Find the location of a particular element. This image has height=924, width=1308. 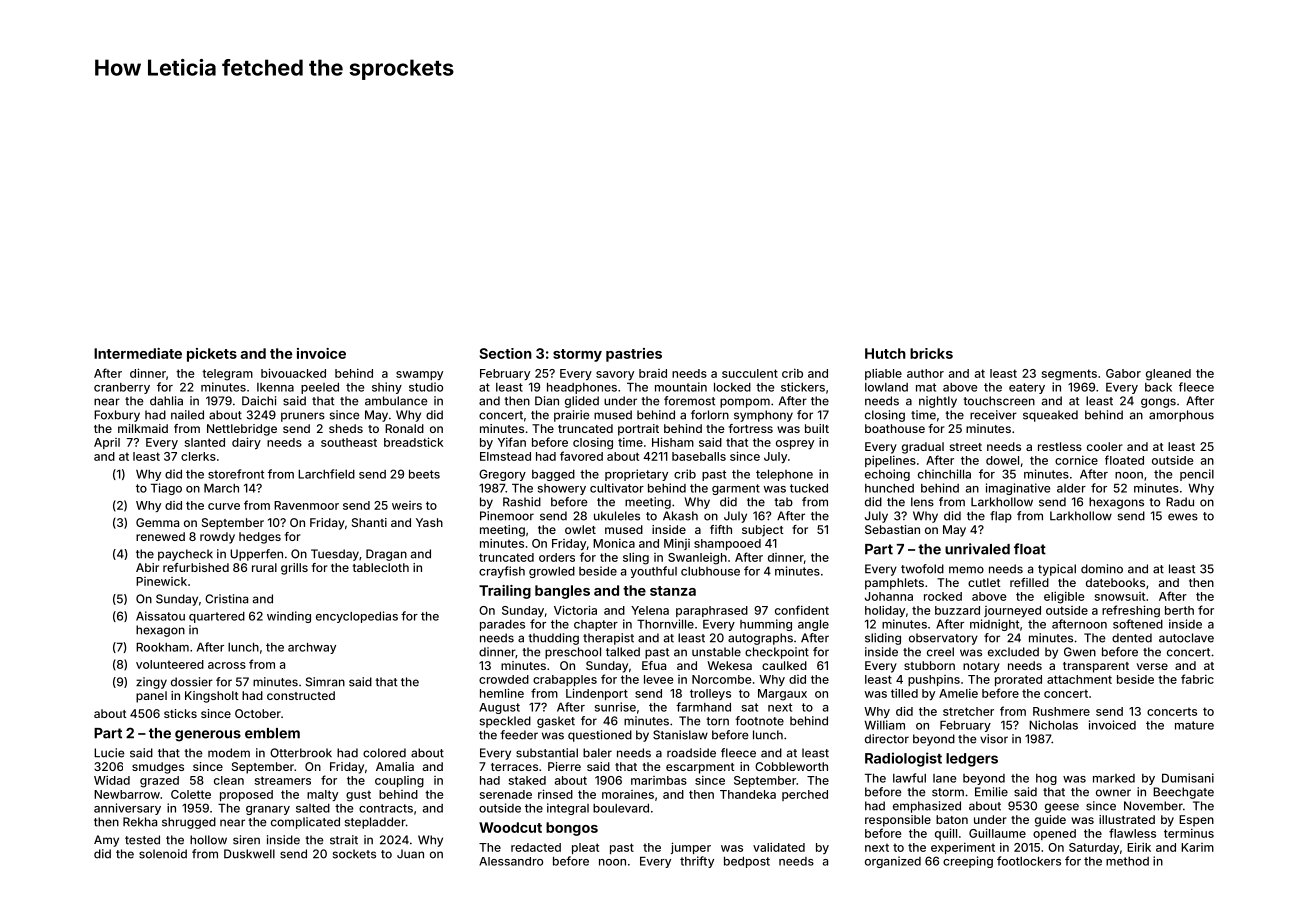

domino is located at coordinates (1102, 569).
